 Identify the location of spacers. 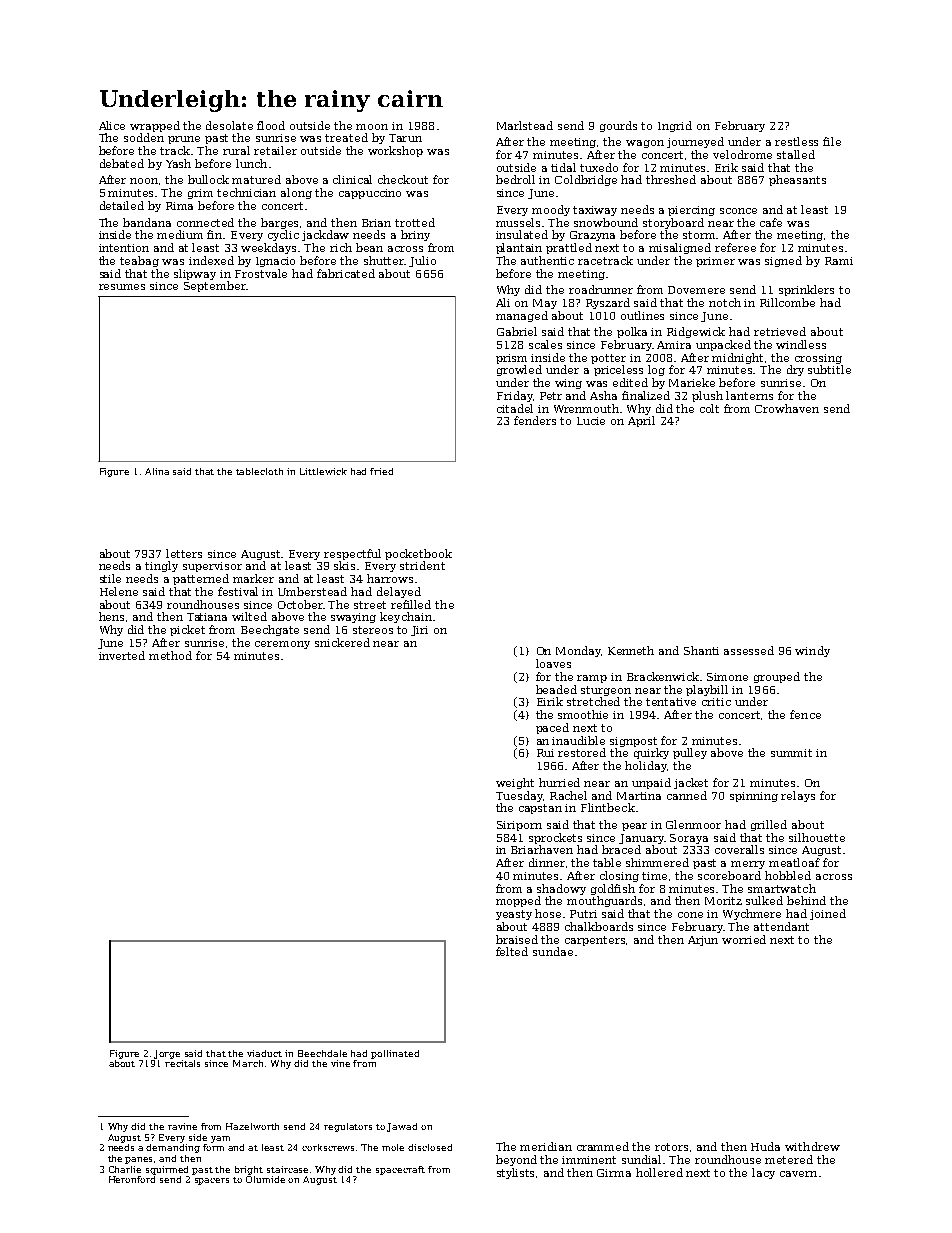
(212, 1181).
